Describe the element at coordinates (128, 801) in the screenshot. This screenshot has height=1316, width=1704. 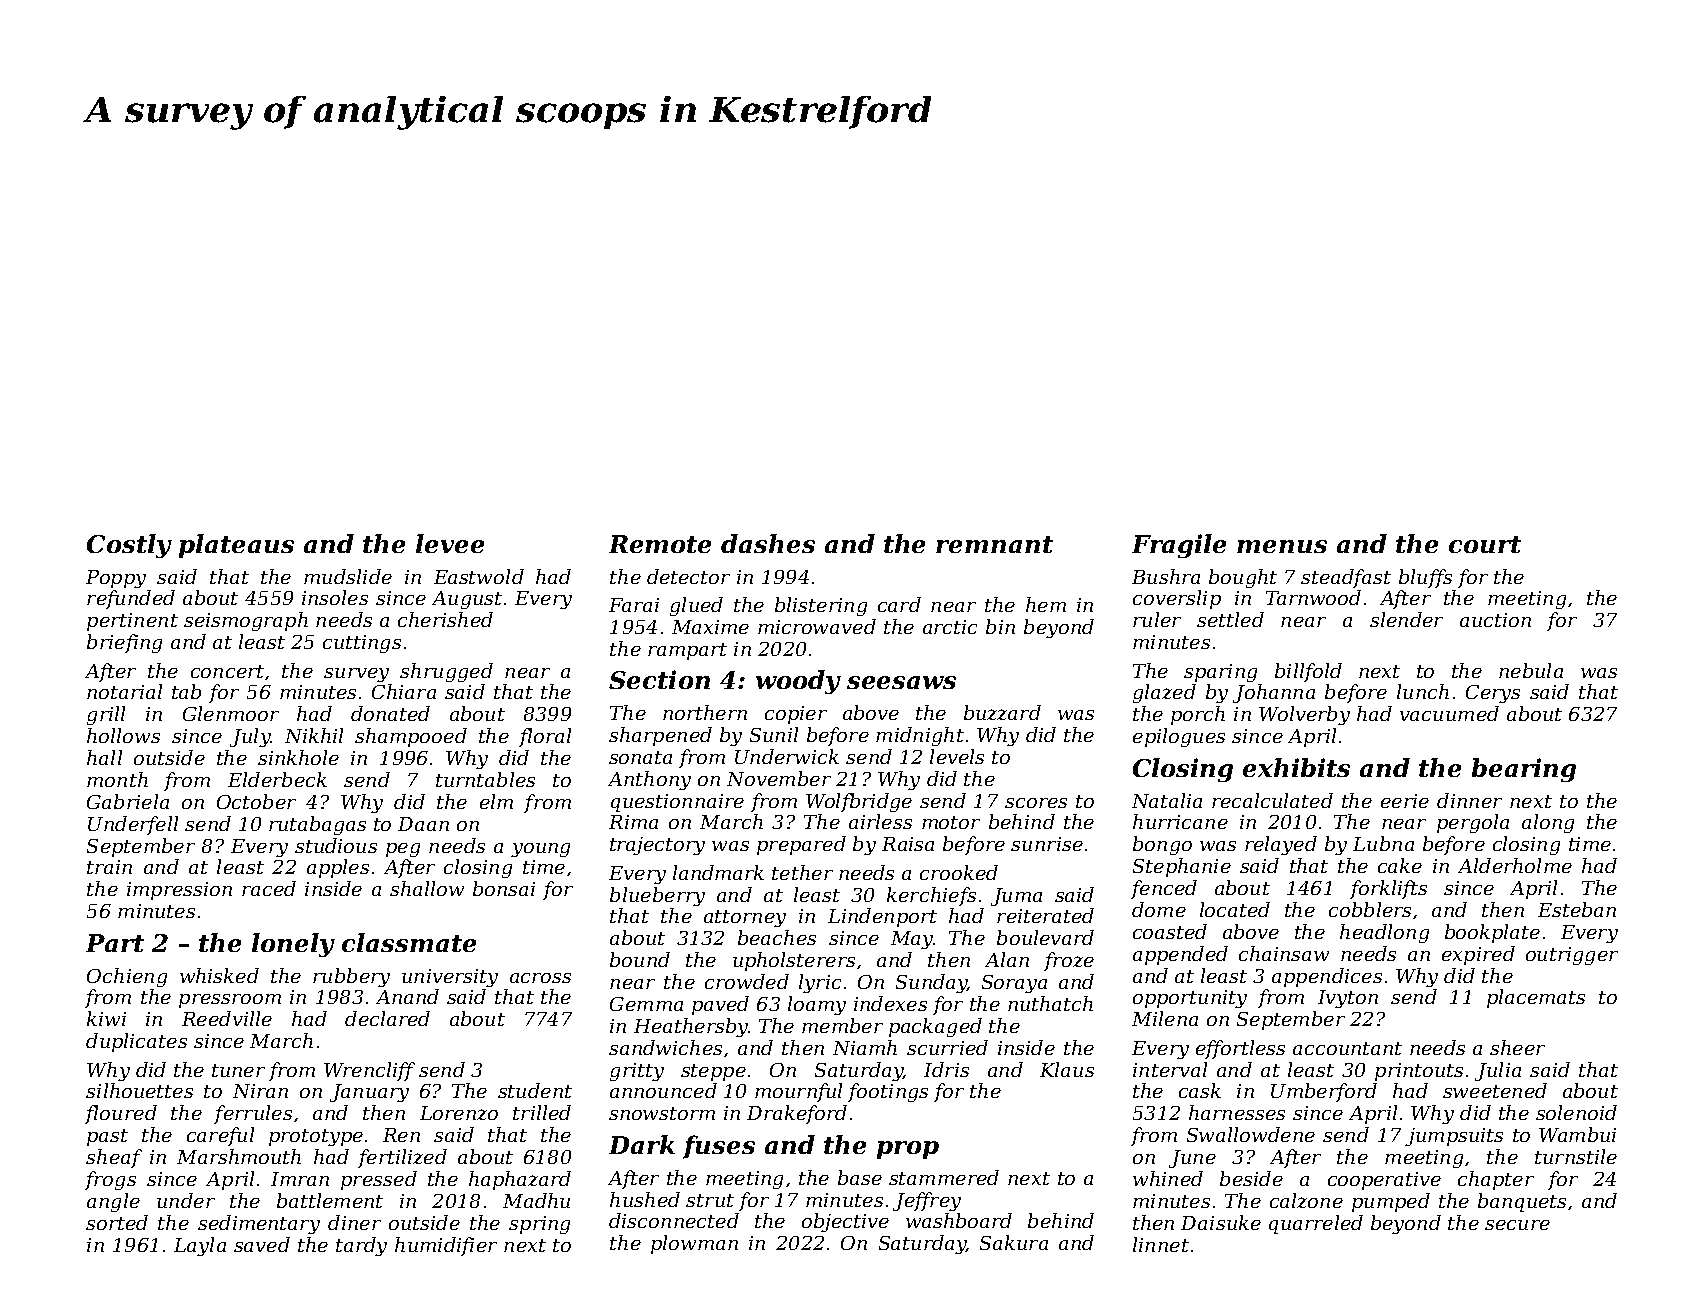
I see `Gabriela` at that location.
